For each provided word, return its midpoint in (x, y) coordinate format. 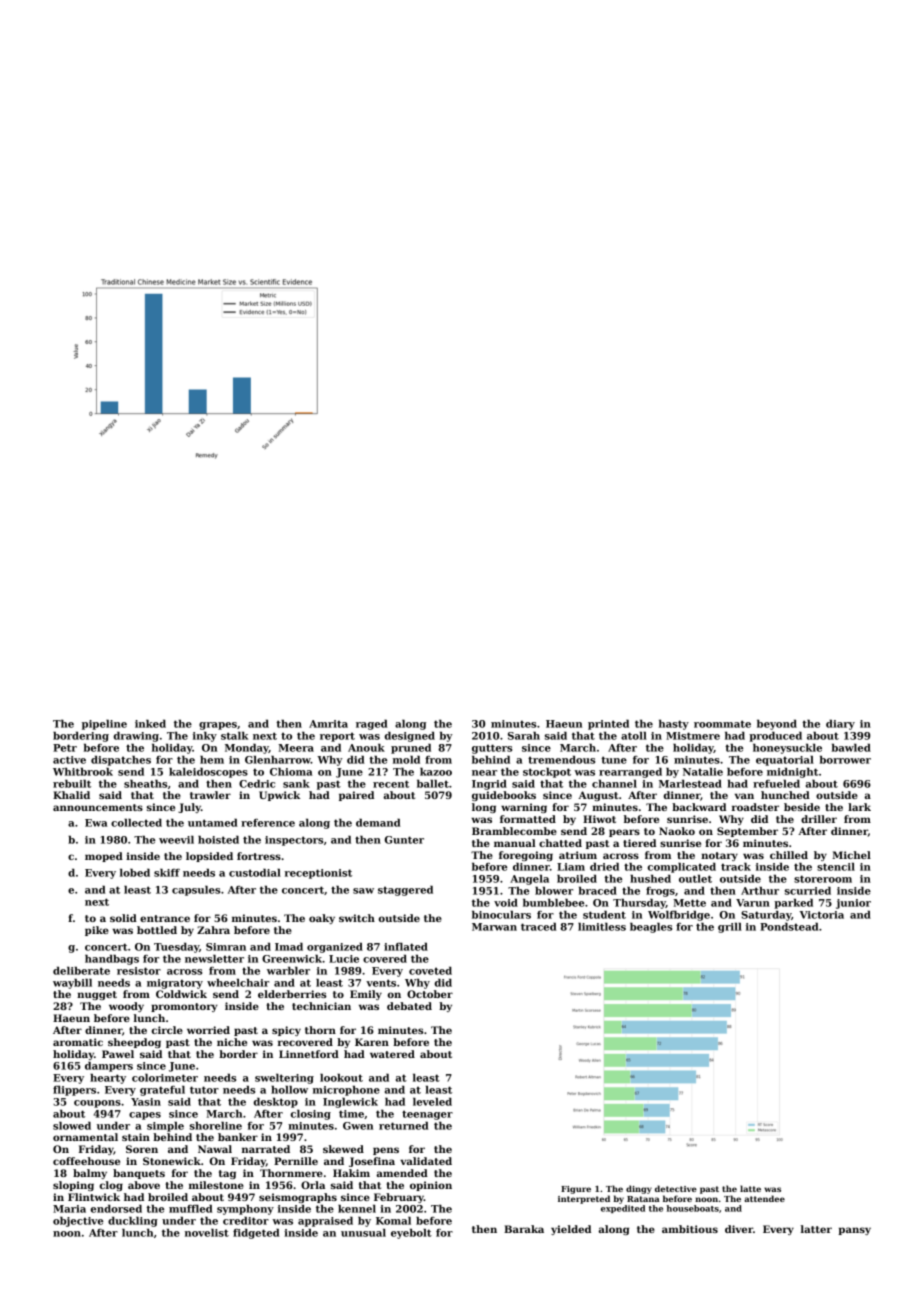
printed (608, 724)
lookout (341, 1077)
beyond (777, 724)
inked (150, 723)
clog (111, 1186)
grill (730, 927)
